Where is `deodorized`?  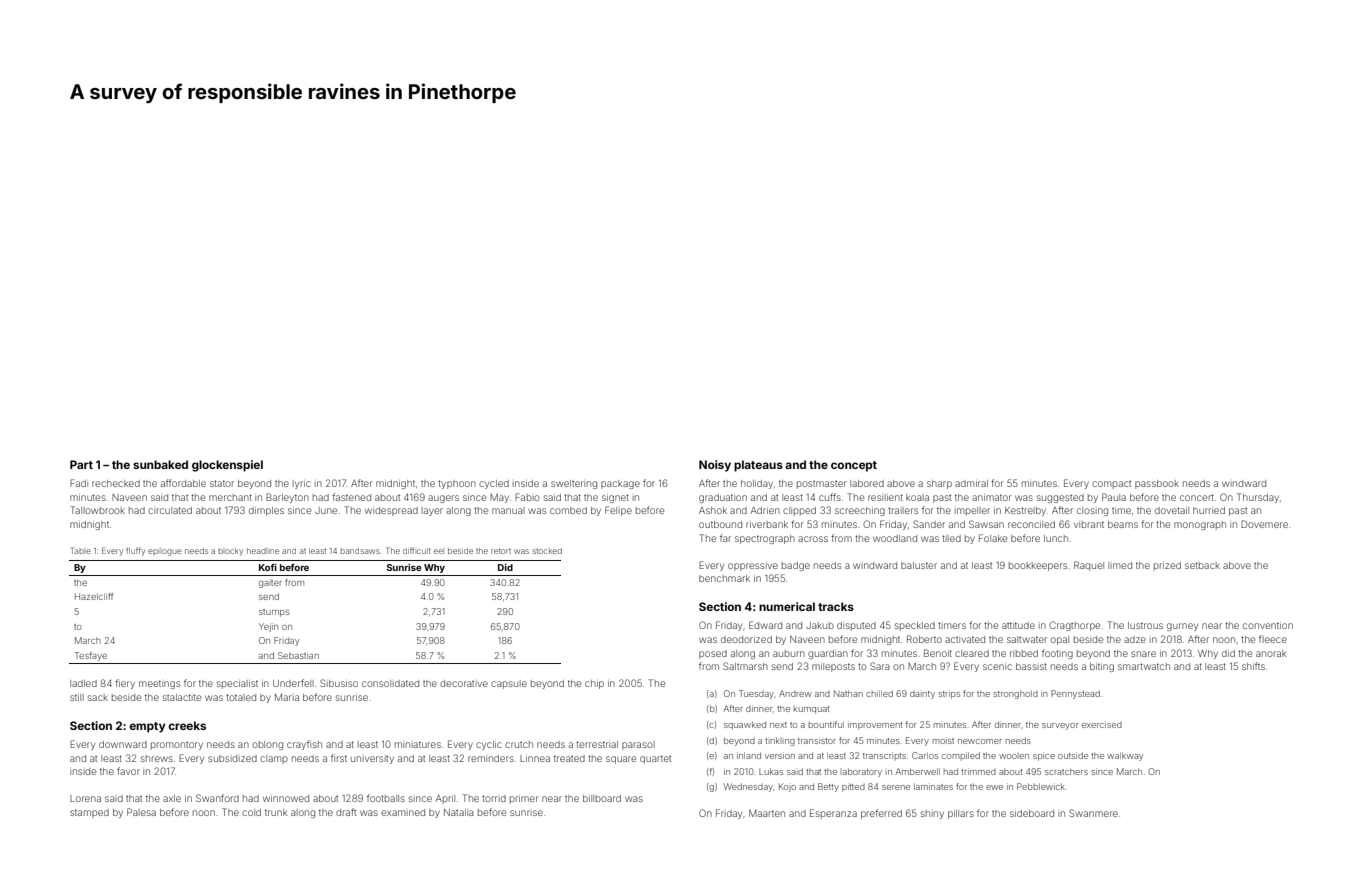 deodorized is located at coordinates (746, 639).
